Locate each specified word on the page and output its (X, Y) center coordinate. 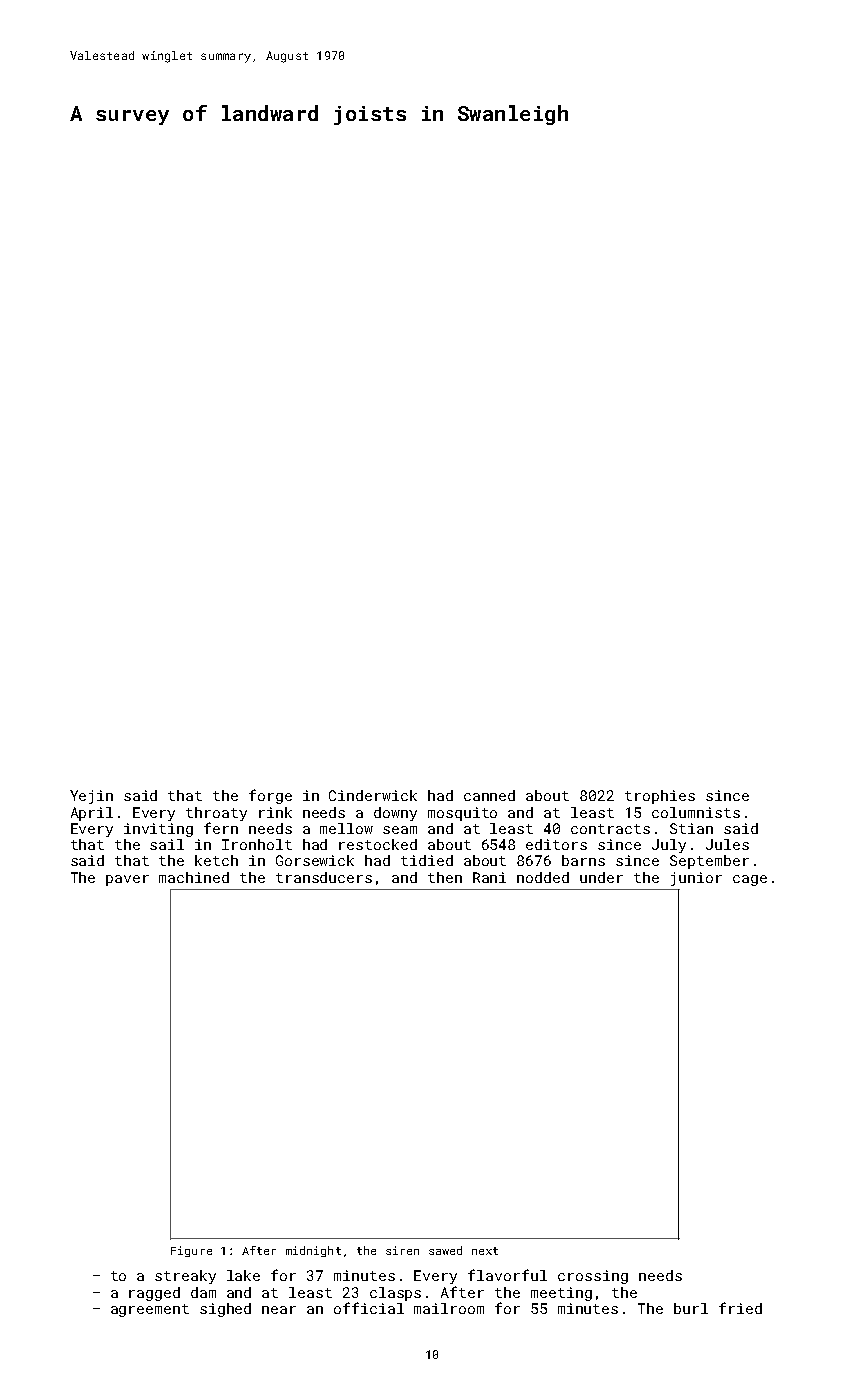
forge (270, 796)
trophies (660, 797)
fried (740, 1308)
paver (127, 880)
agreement (150, 1310)
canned (489, 795)
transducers (324, 877)
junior (696, 879)
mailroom (449, 1308)
